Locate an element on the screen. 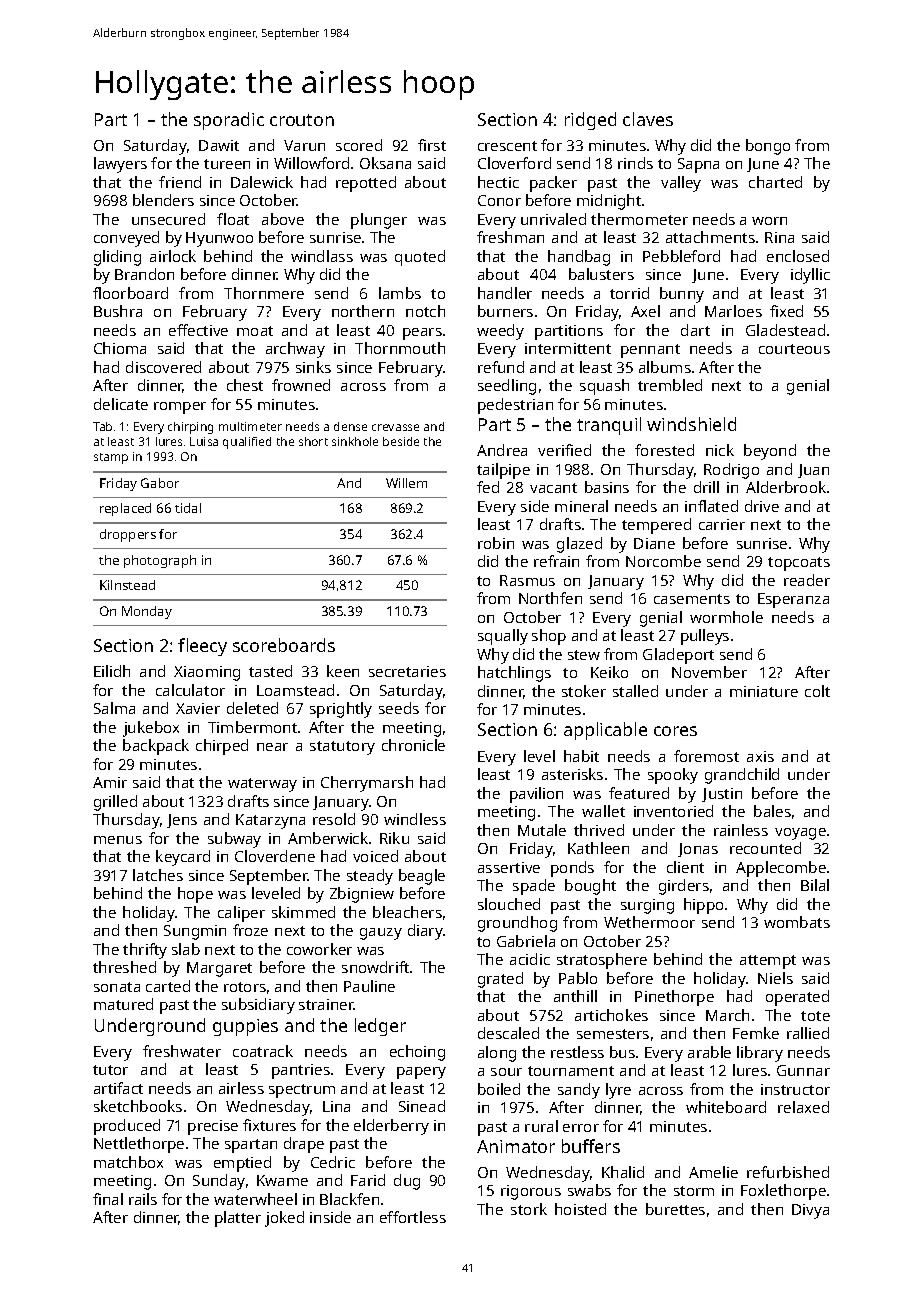 The image size is (924, 1314). Sunday is located at coordinates (219, 1182).
